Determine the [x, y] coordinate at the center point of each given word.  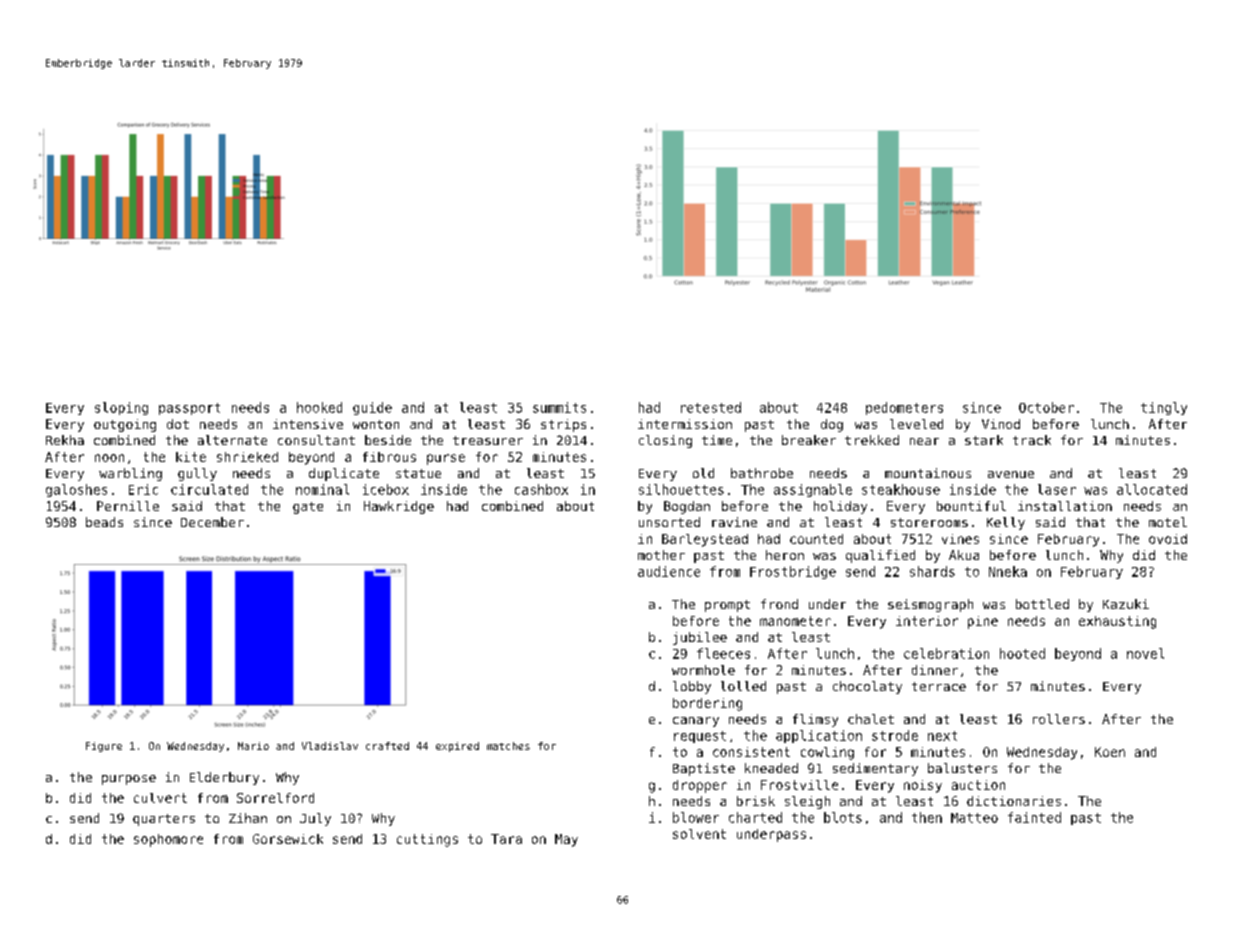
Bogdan [687, 507]
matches [508, 746]
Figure [104, 747]
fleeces [723, 653]
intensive [308, 424]
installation [1065, 506]
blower [696, 817]
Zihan [248, 818]
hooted [1022, 653]
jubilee [700, 638]
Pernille [128, 506]
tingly [1164, 408]
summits [559, 407]
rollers [1059, 719]
